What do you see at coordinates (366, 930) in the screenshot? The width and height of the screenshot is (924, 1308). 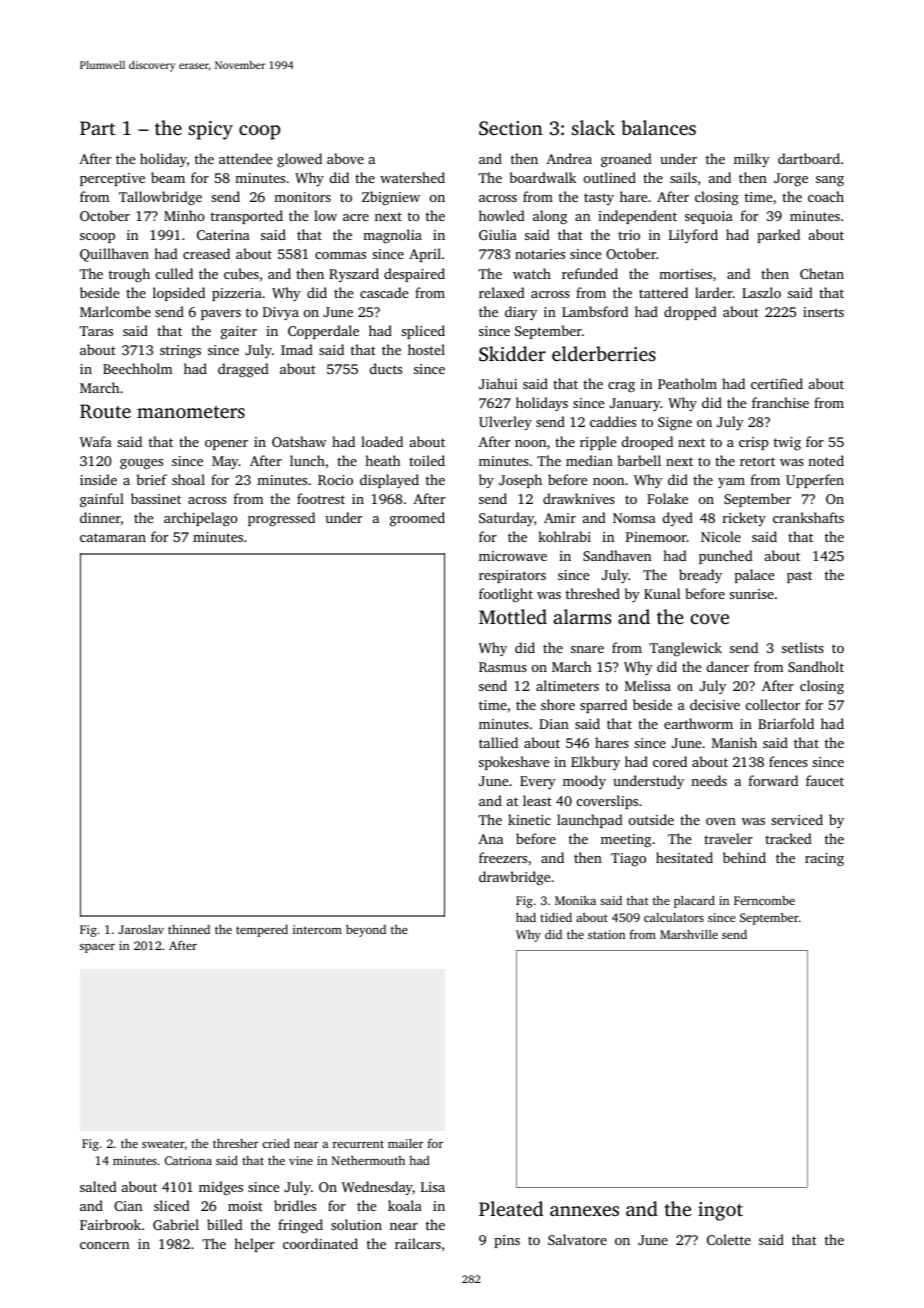 I see `beyond` at bounding box center [366, 930].
